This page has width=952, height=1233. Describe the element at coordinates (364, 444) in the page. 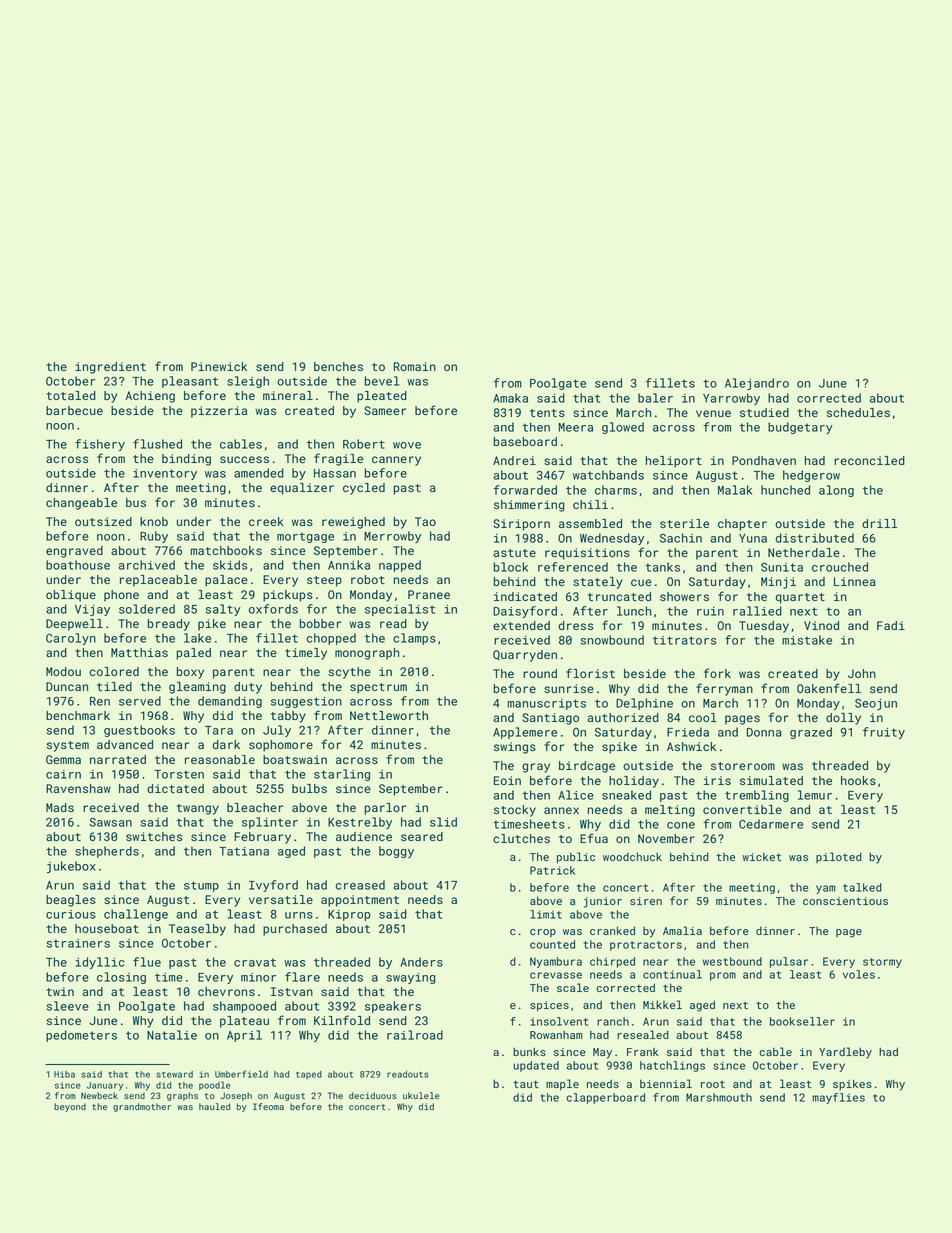

I see `Robert` at that location.
